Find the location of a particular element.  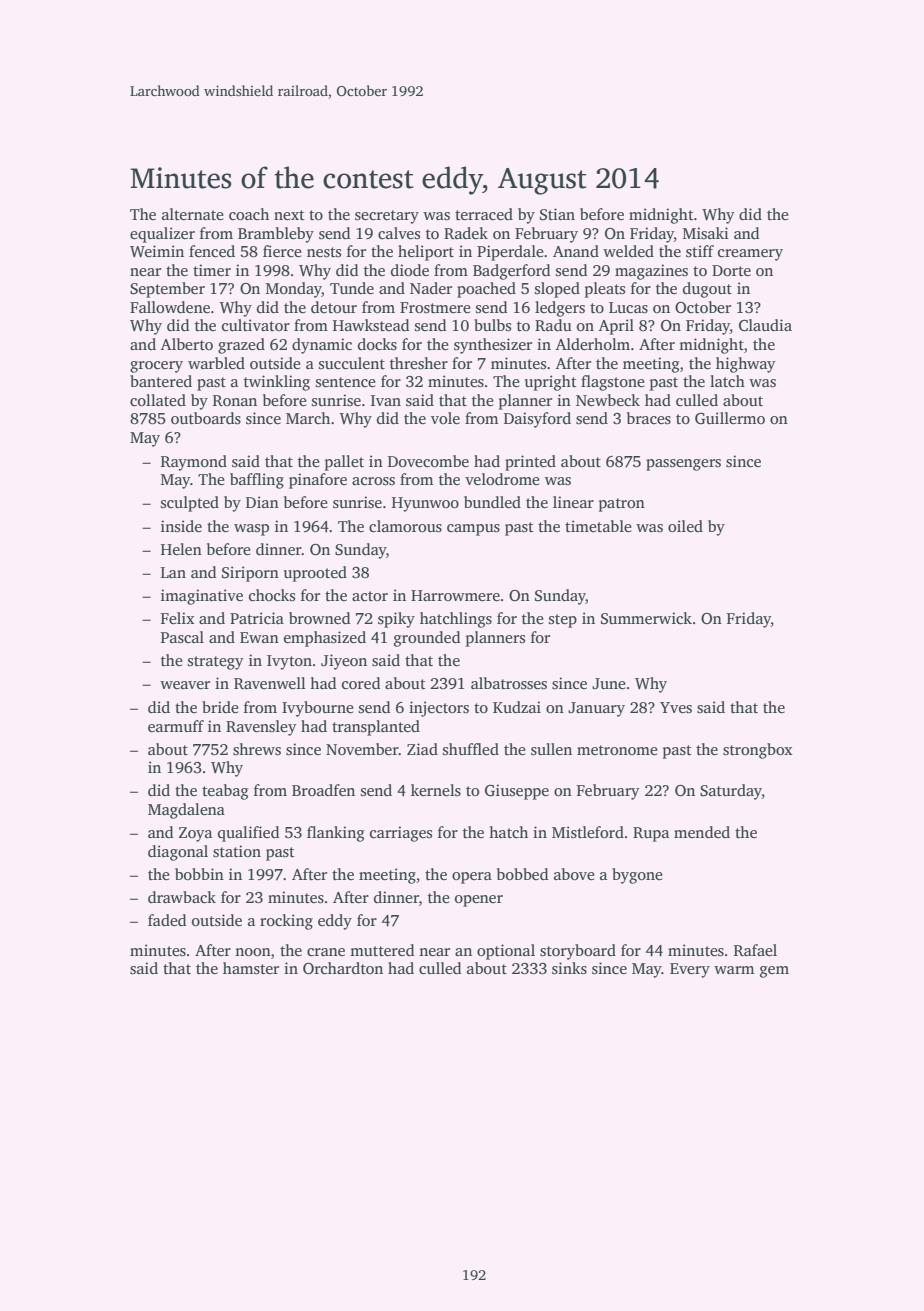

Misaki is located at coordinates (706, 233).
